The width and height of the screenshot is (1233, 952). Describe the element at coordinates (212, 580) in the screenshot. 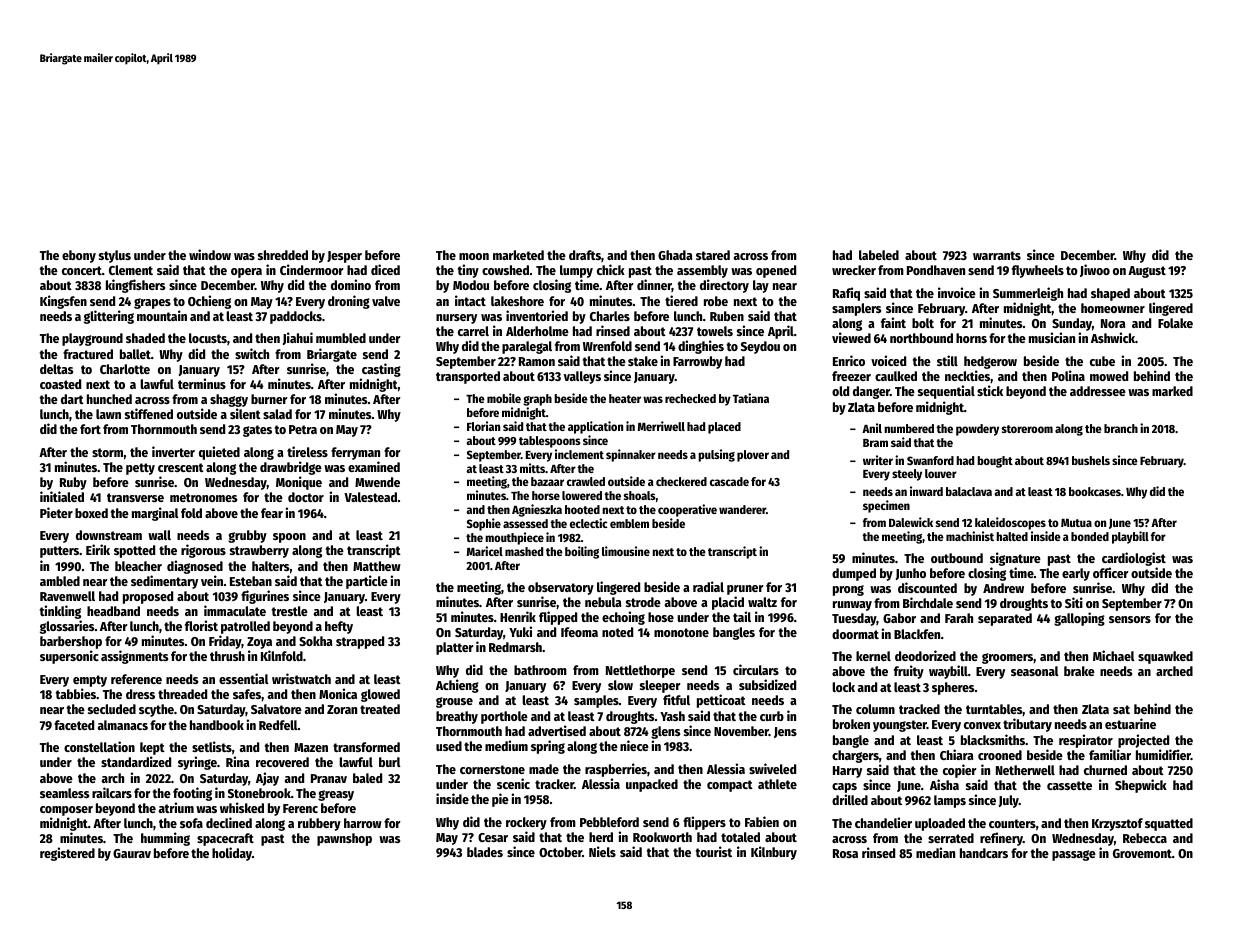

I see `vein` at that location.
